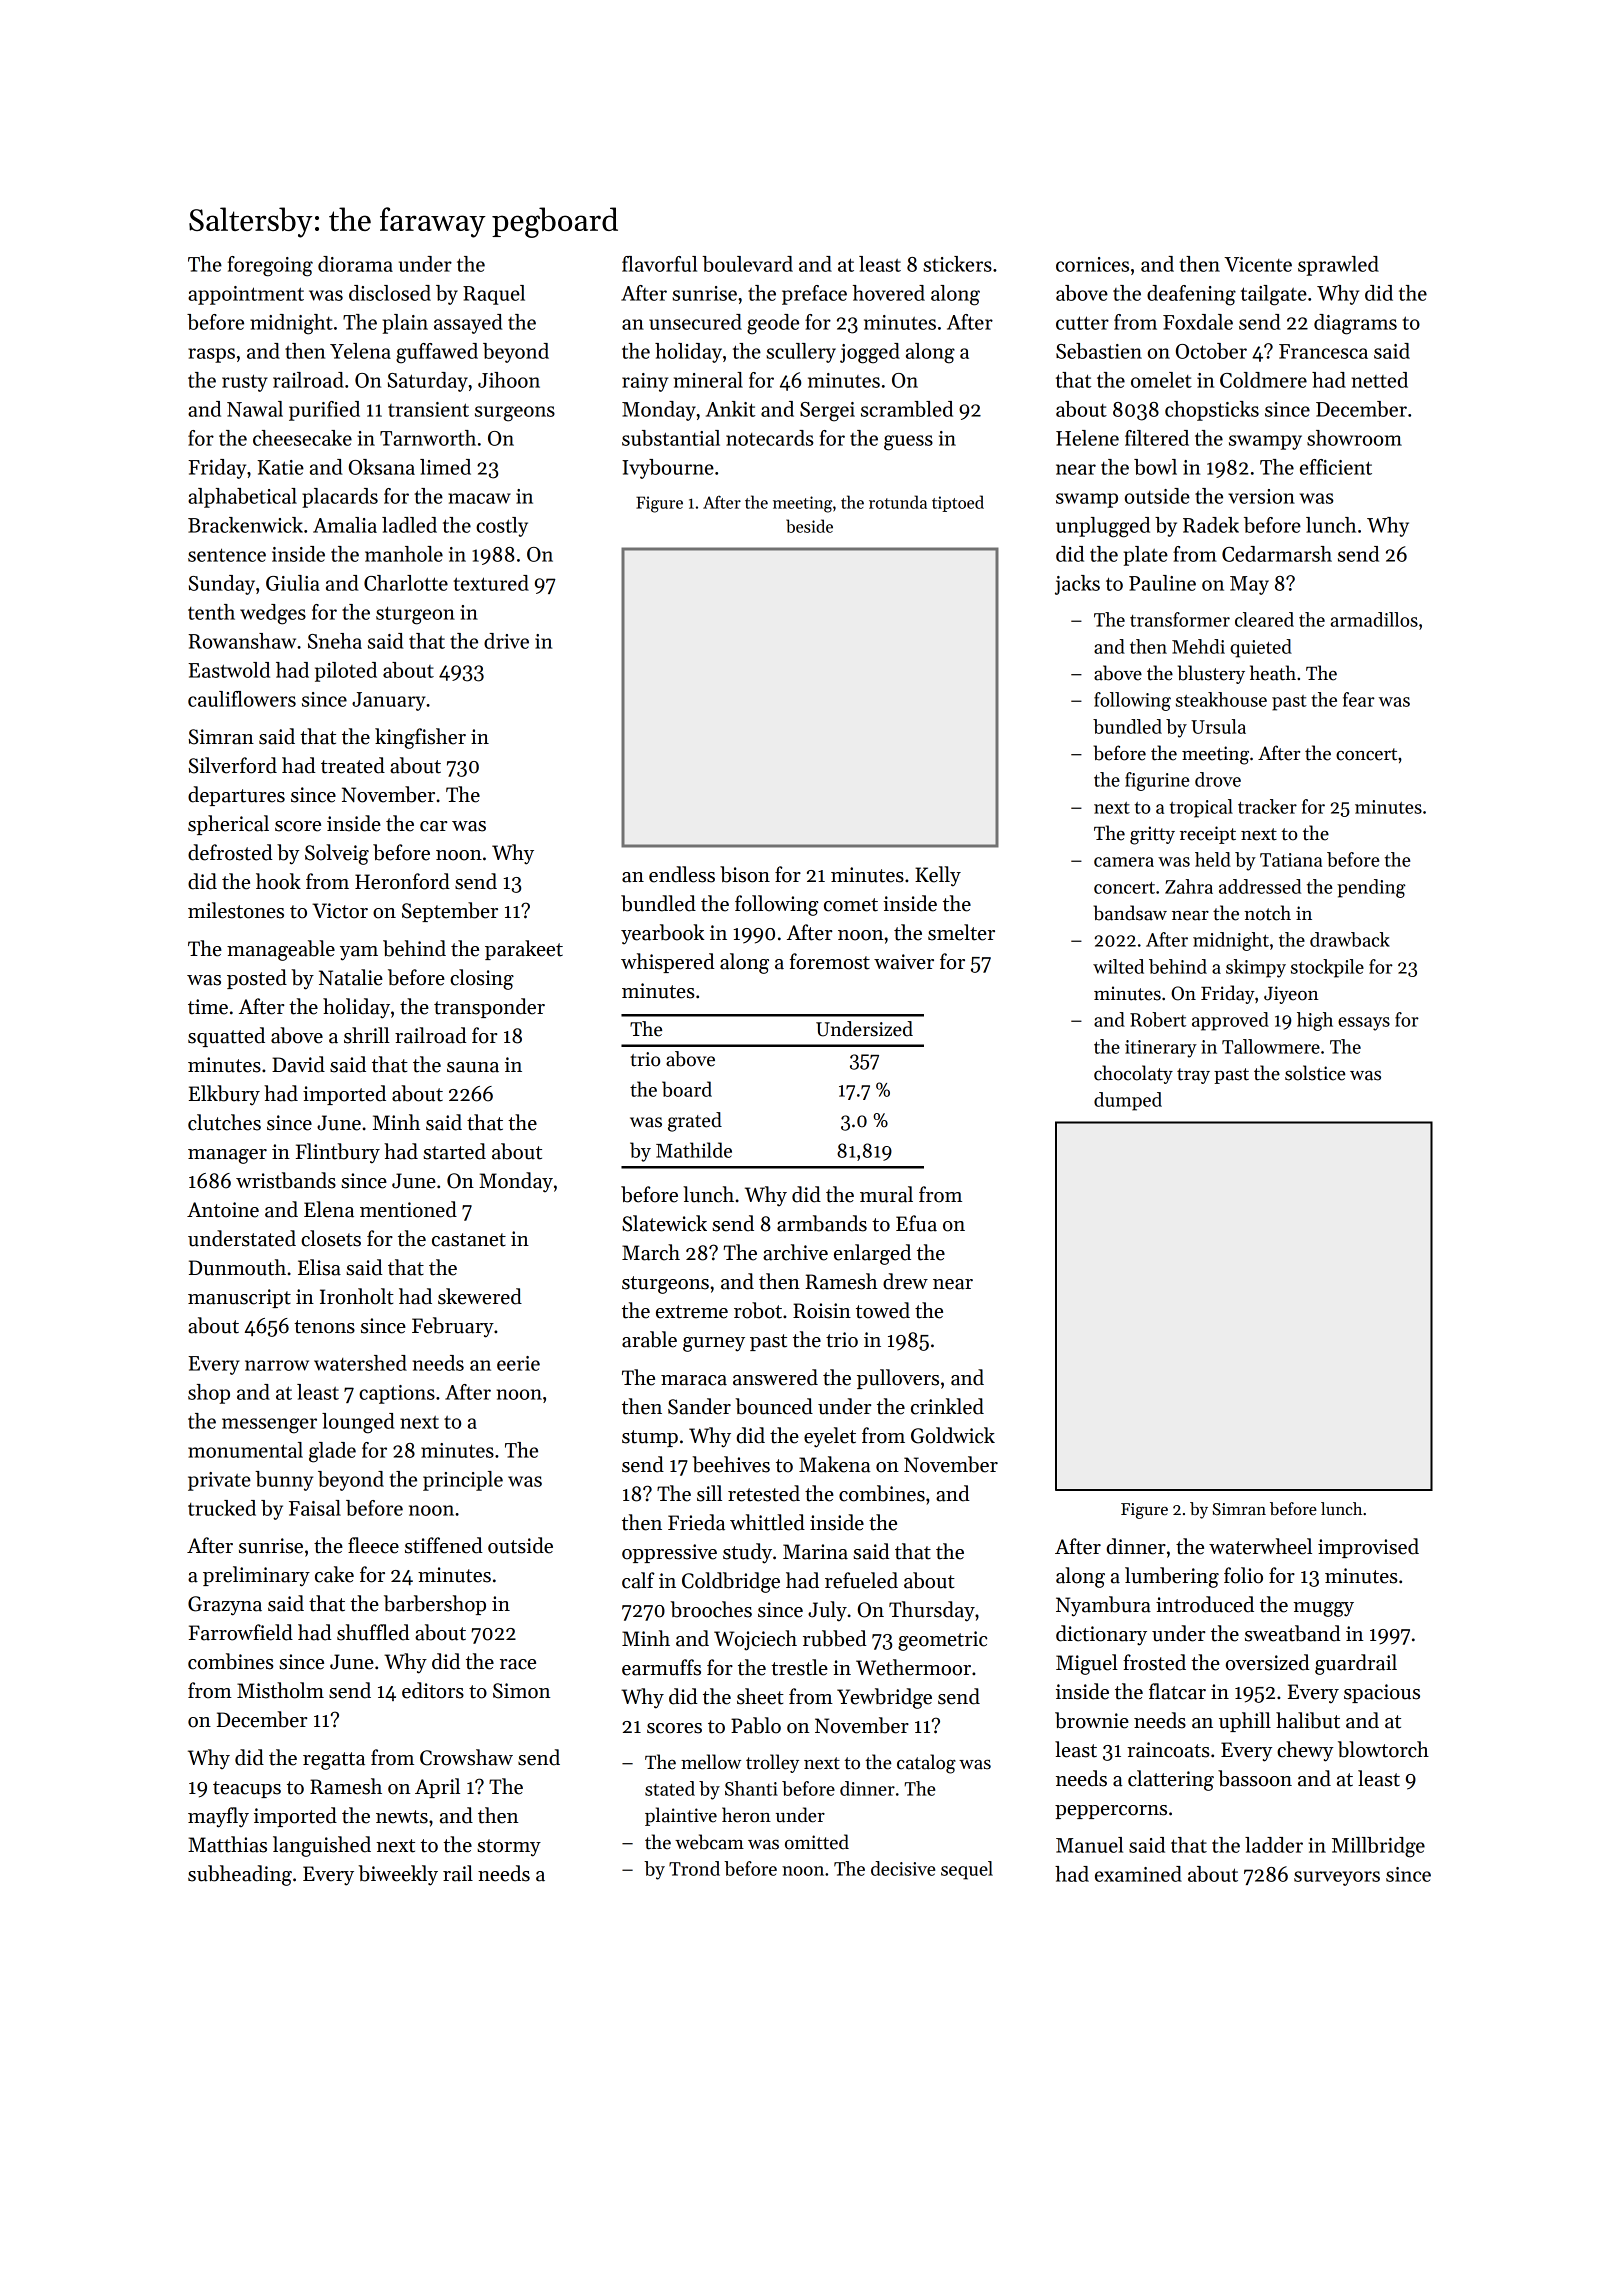  Describe the element at coordinates (331, 1238) in the screenshot. I see `closets` at that location.
